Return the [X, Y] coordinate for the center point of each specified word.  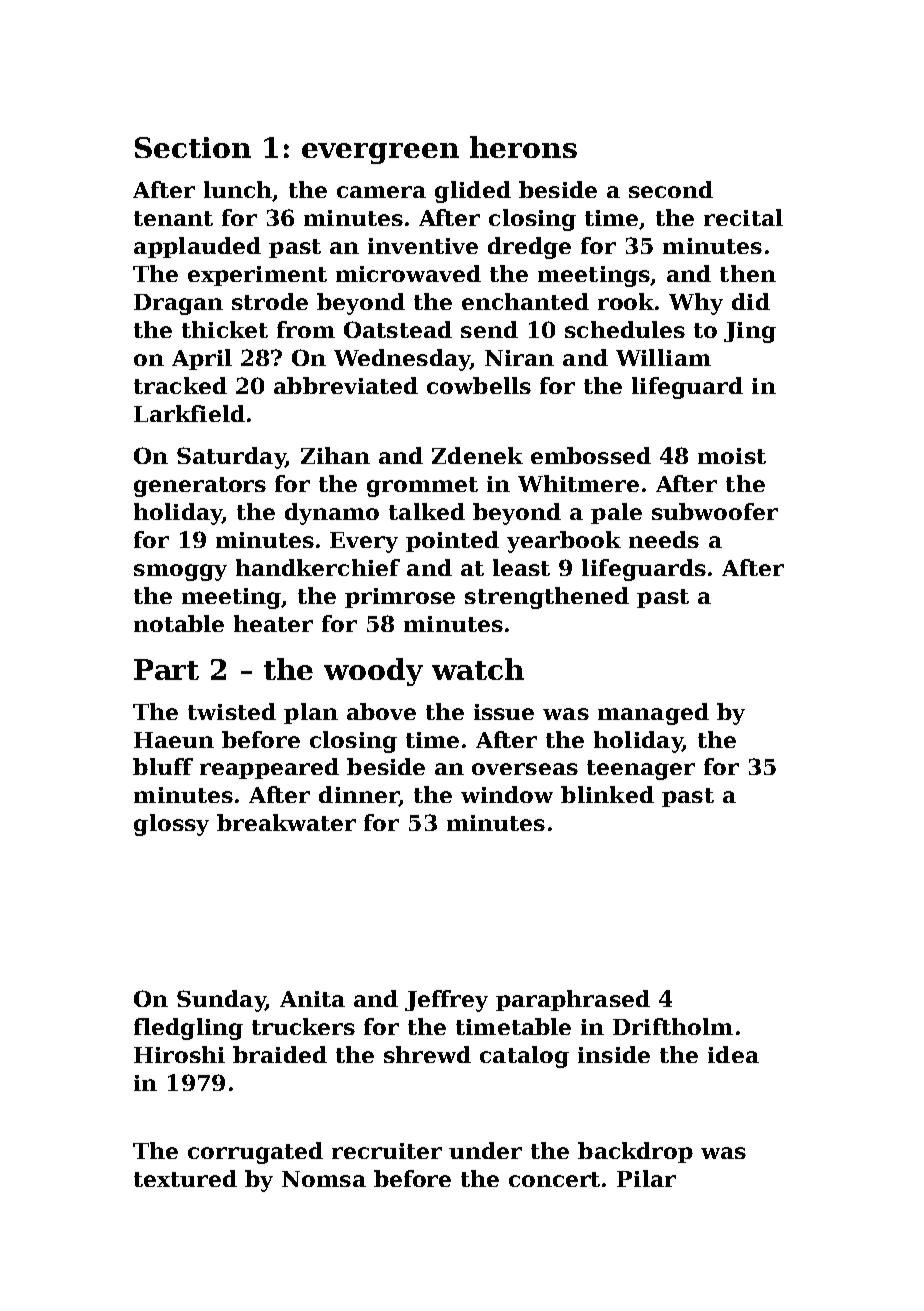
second [671, 189]
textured [185, 1178]
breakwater [286, 822]
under [485, 1150]
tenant [173, 218]
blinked [607, 794]
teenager [641, 770]
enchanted [525, 301]
